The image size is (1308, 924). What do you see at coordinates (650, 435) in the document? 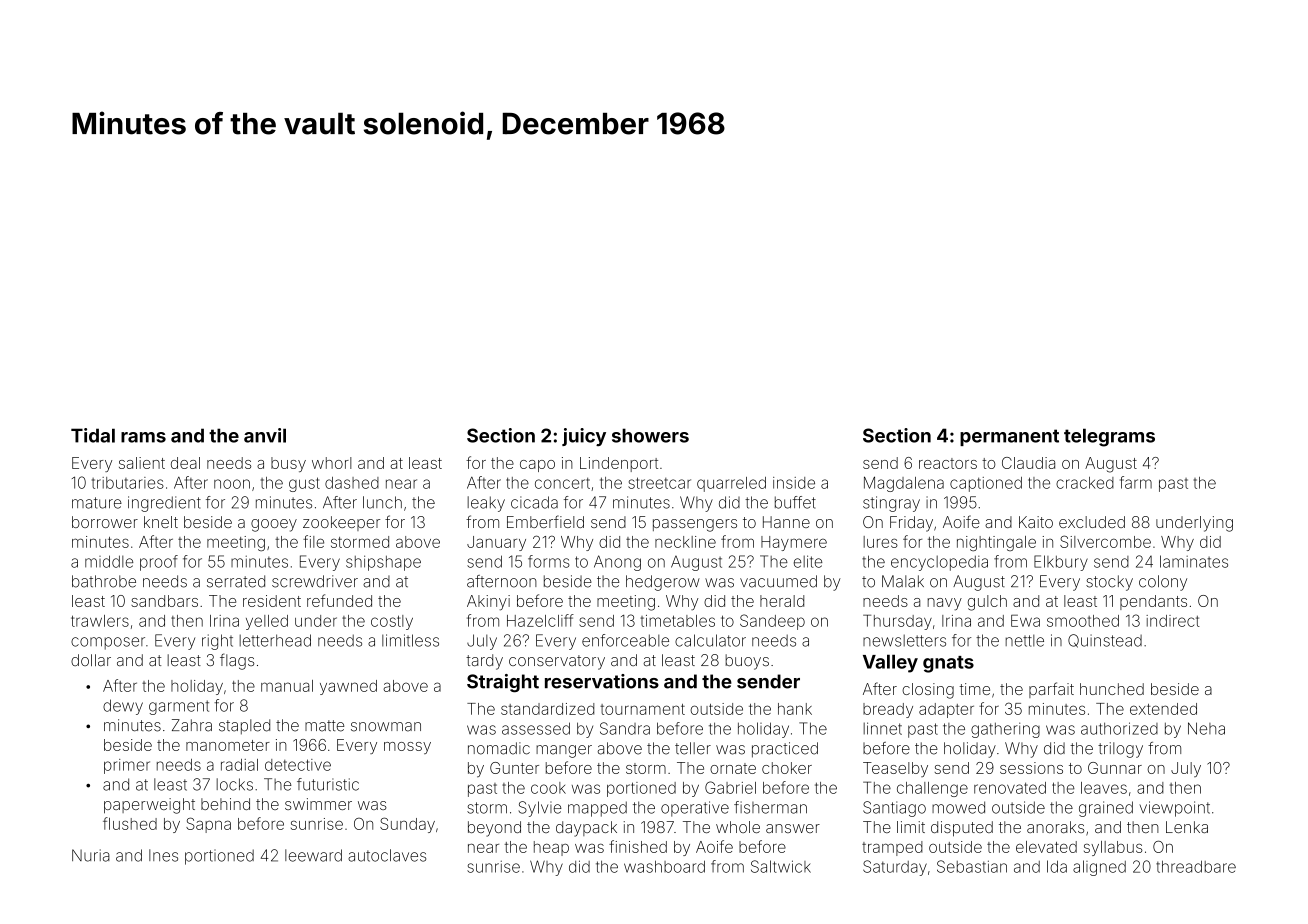
I see `showers` at bounding box center [650, 435].
